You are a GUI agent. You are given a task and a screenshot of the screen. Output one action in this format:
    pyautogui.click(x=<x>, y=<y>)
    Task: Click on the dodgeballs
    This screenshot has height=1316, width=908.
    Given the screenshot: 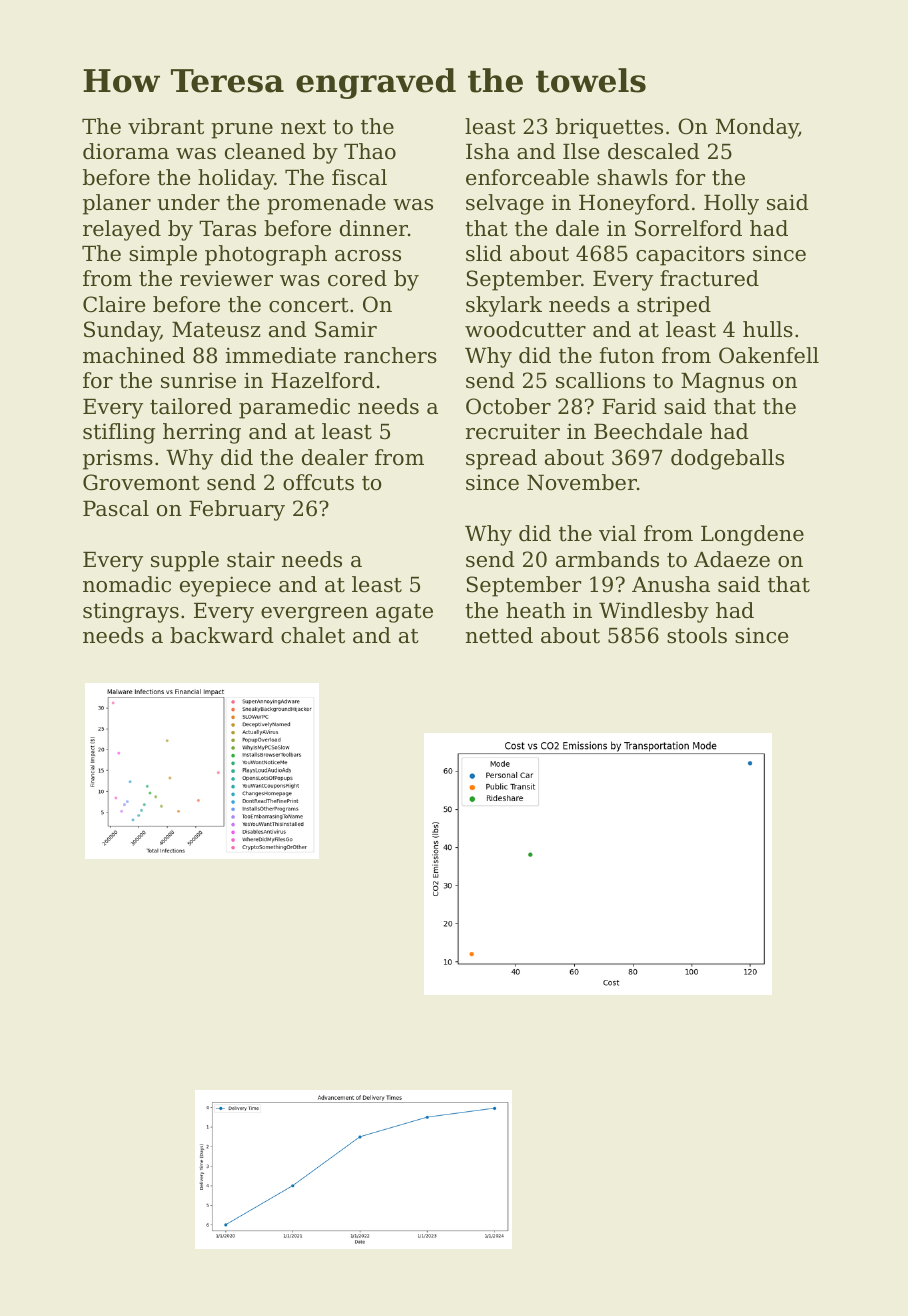 What is the action you would take?
    pyautogui.click(x=727, y=459)
